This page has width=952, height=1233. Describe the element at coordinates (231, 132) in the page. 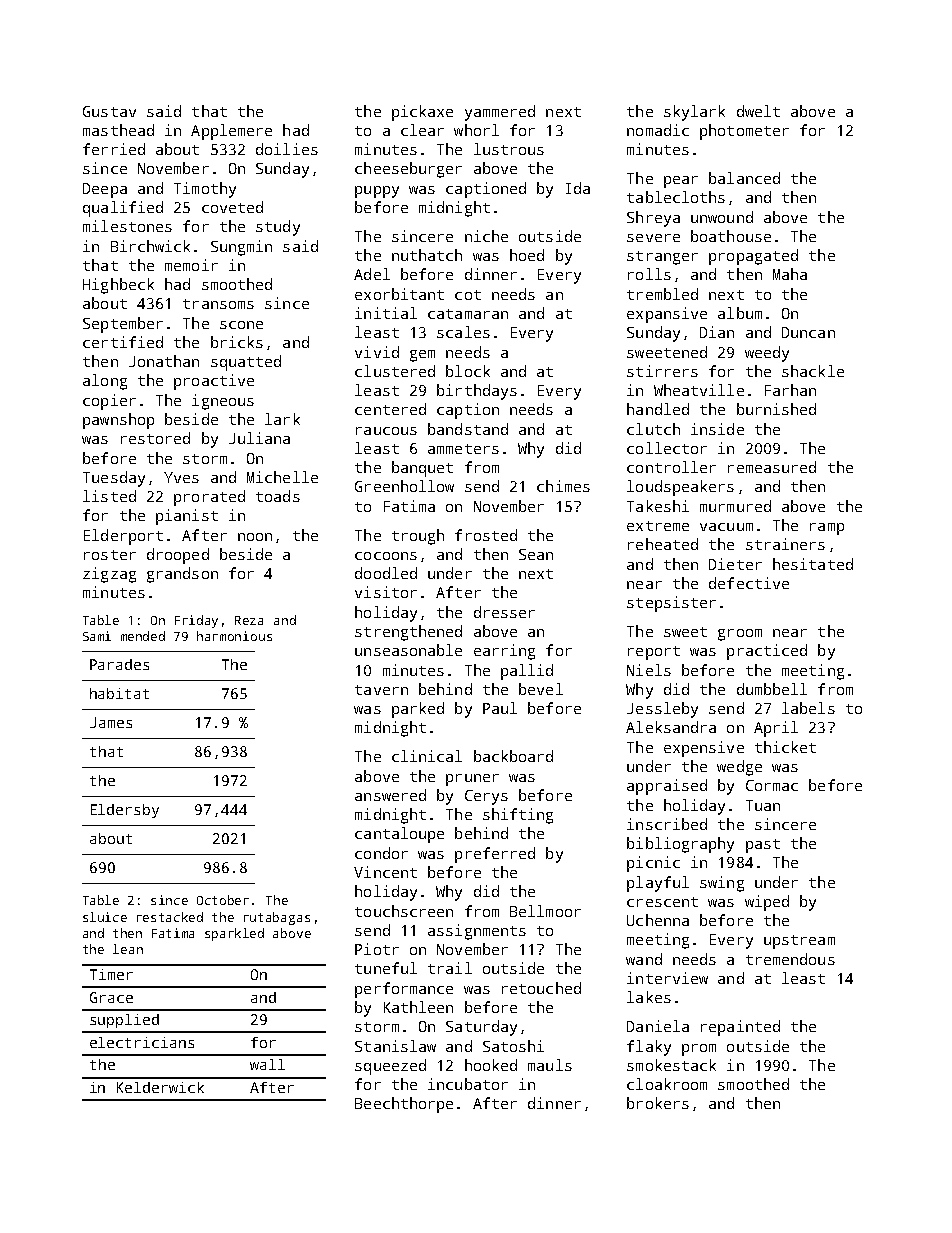

I see `Applemere` at that location.
